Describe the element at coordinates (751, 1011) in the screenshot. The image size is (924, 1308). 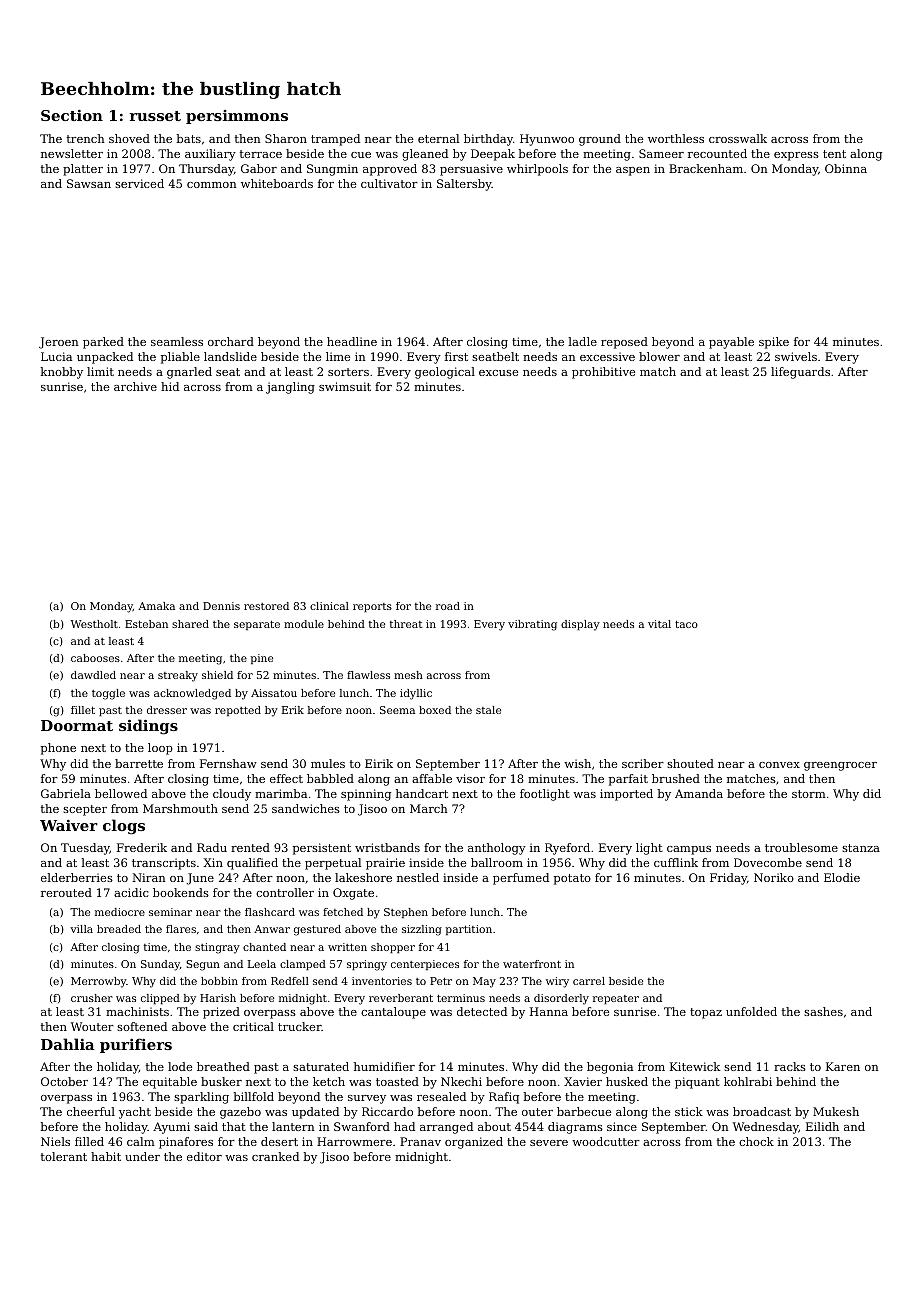
I see `unfolded` at that location.
